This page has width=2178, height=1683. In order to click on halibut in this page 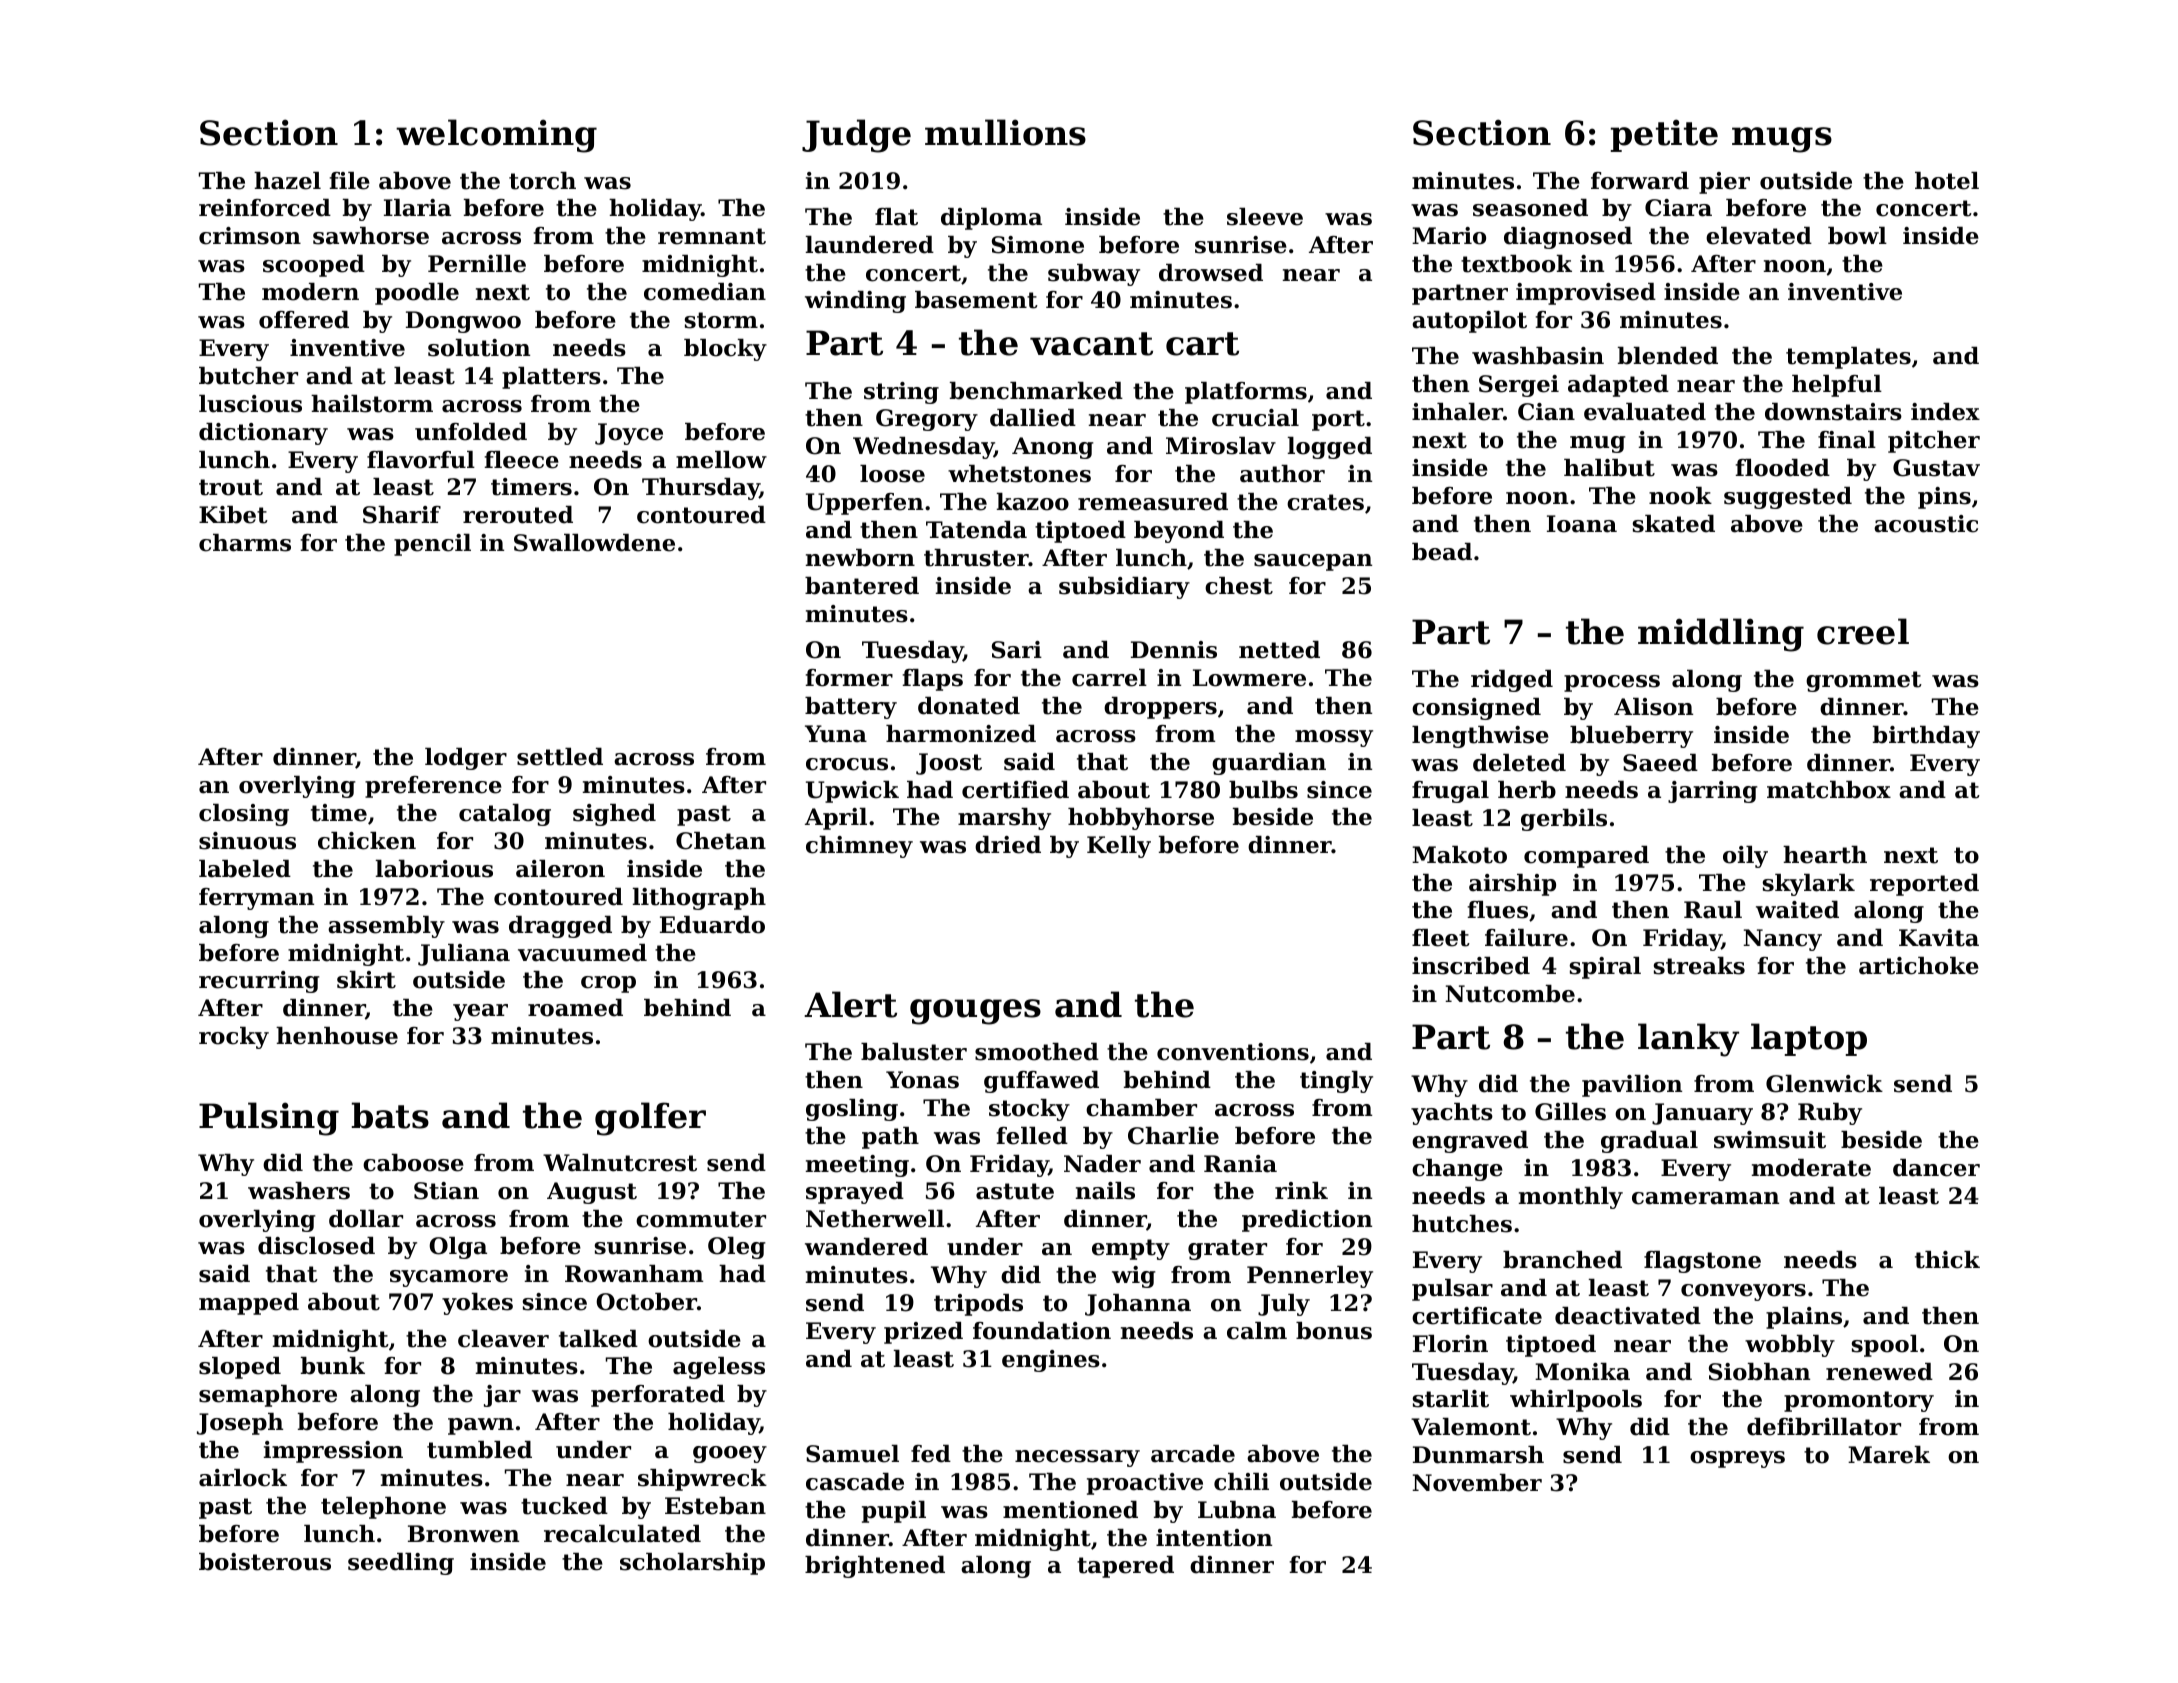, I will do `click(1609, 468)`.
